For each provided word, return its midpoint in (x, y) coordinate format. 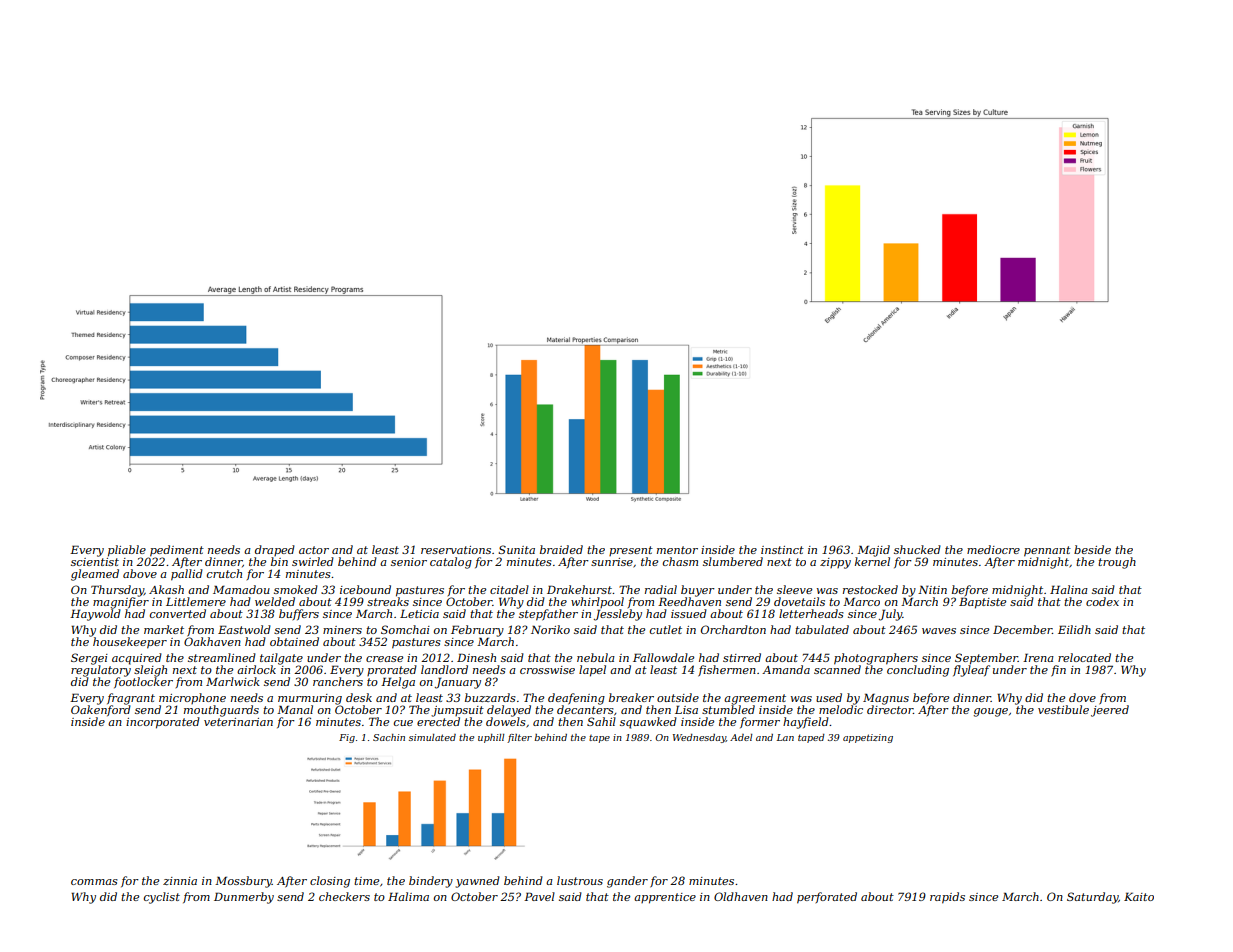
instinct (782, 550)
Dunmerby (244, 898)
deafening (576, 699)
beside (1092, 549)
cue (403, 723)
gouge (991, 712)
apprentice (665, 898)
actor (314, 550)
